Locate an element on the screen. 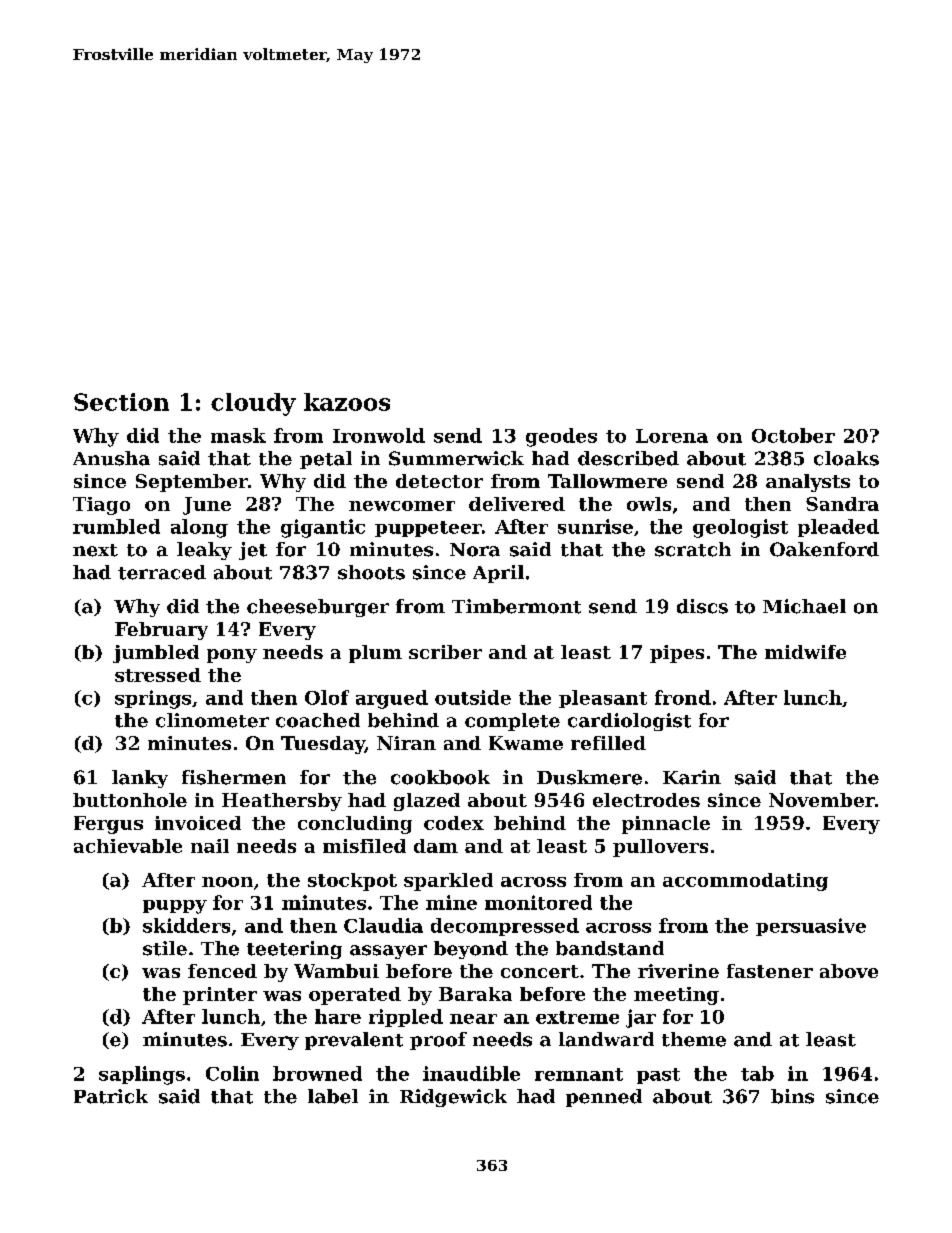 The height and width of the screenshot is (1233, 952). coached is located at coordinates (318, 720).
